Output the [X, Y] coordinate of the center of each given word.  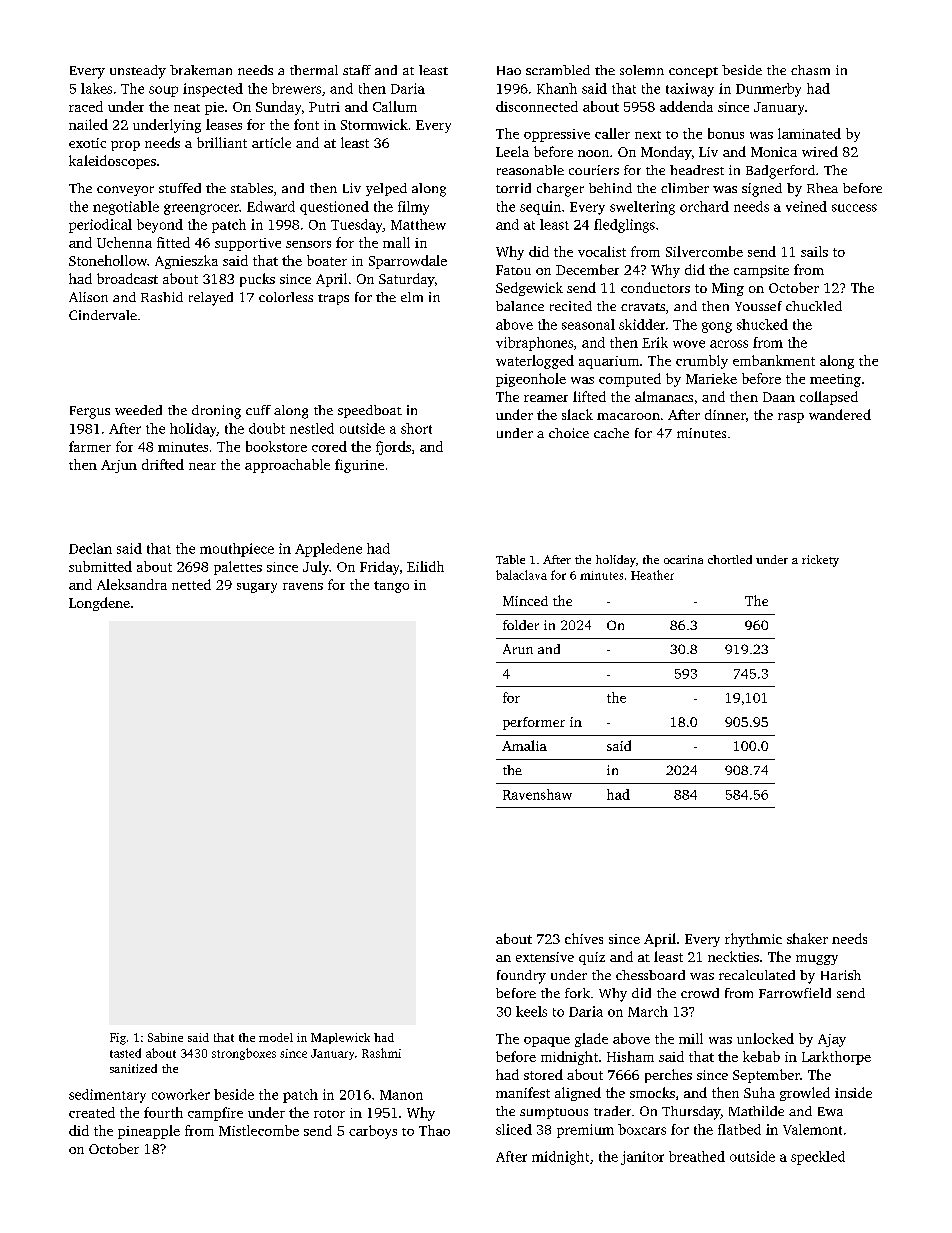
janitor [642, 1158]
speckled [818, 1158]
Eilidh [425, 566]
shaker [807, 938]
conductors [655, 287]
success [854, 208]
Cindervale [103, 315]
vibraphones [534, 344]
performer [534, 723]
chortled [730, 559]
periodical [100, 226]
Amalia [524, 745]
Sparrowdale [408, 262]
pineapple [149, 1132]
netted [191, 584]
